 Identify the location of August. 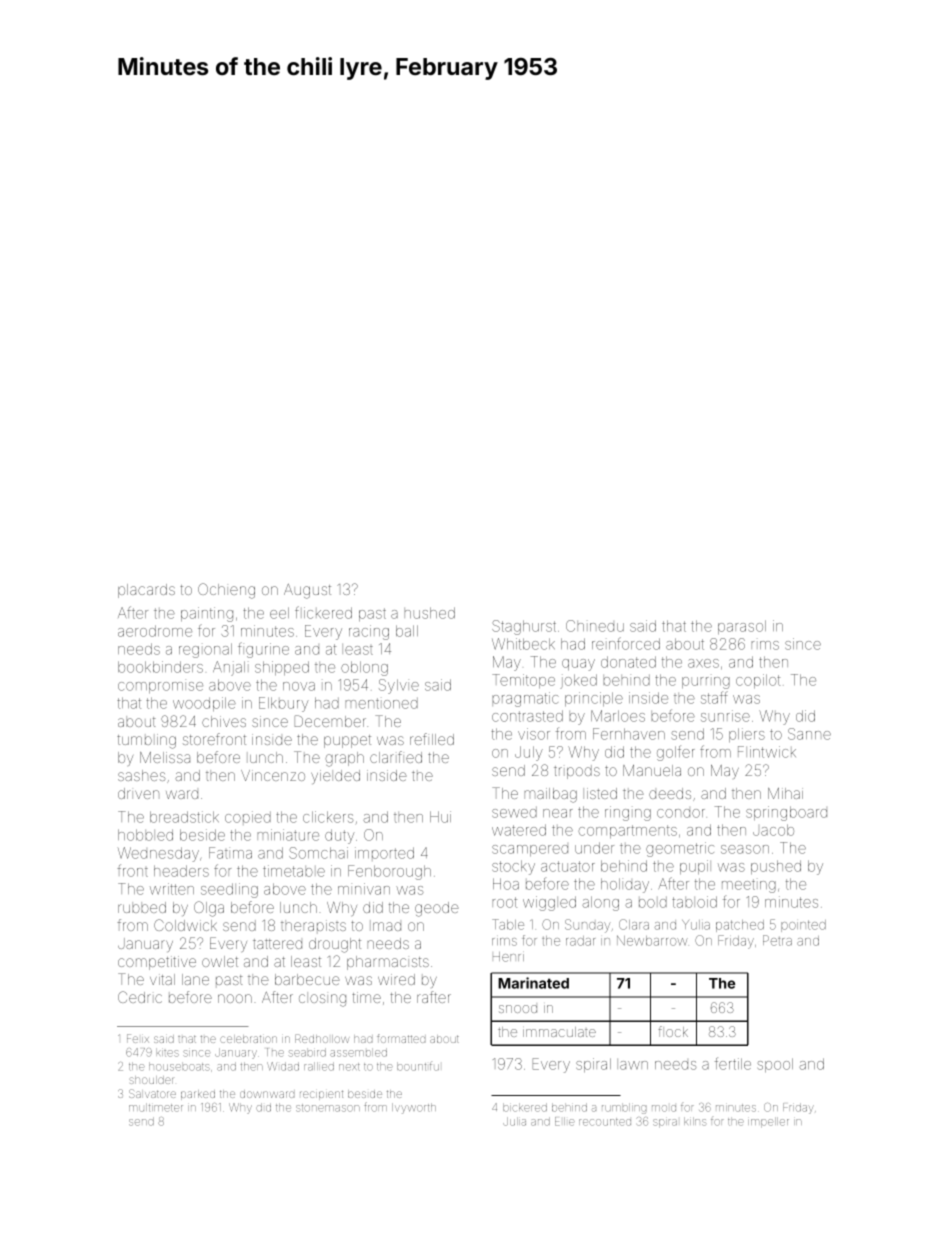
(307, 591).
